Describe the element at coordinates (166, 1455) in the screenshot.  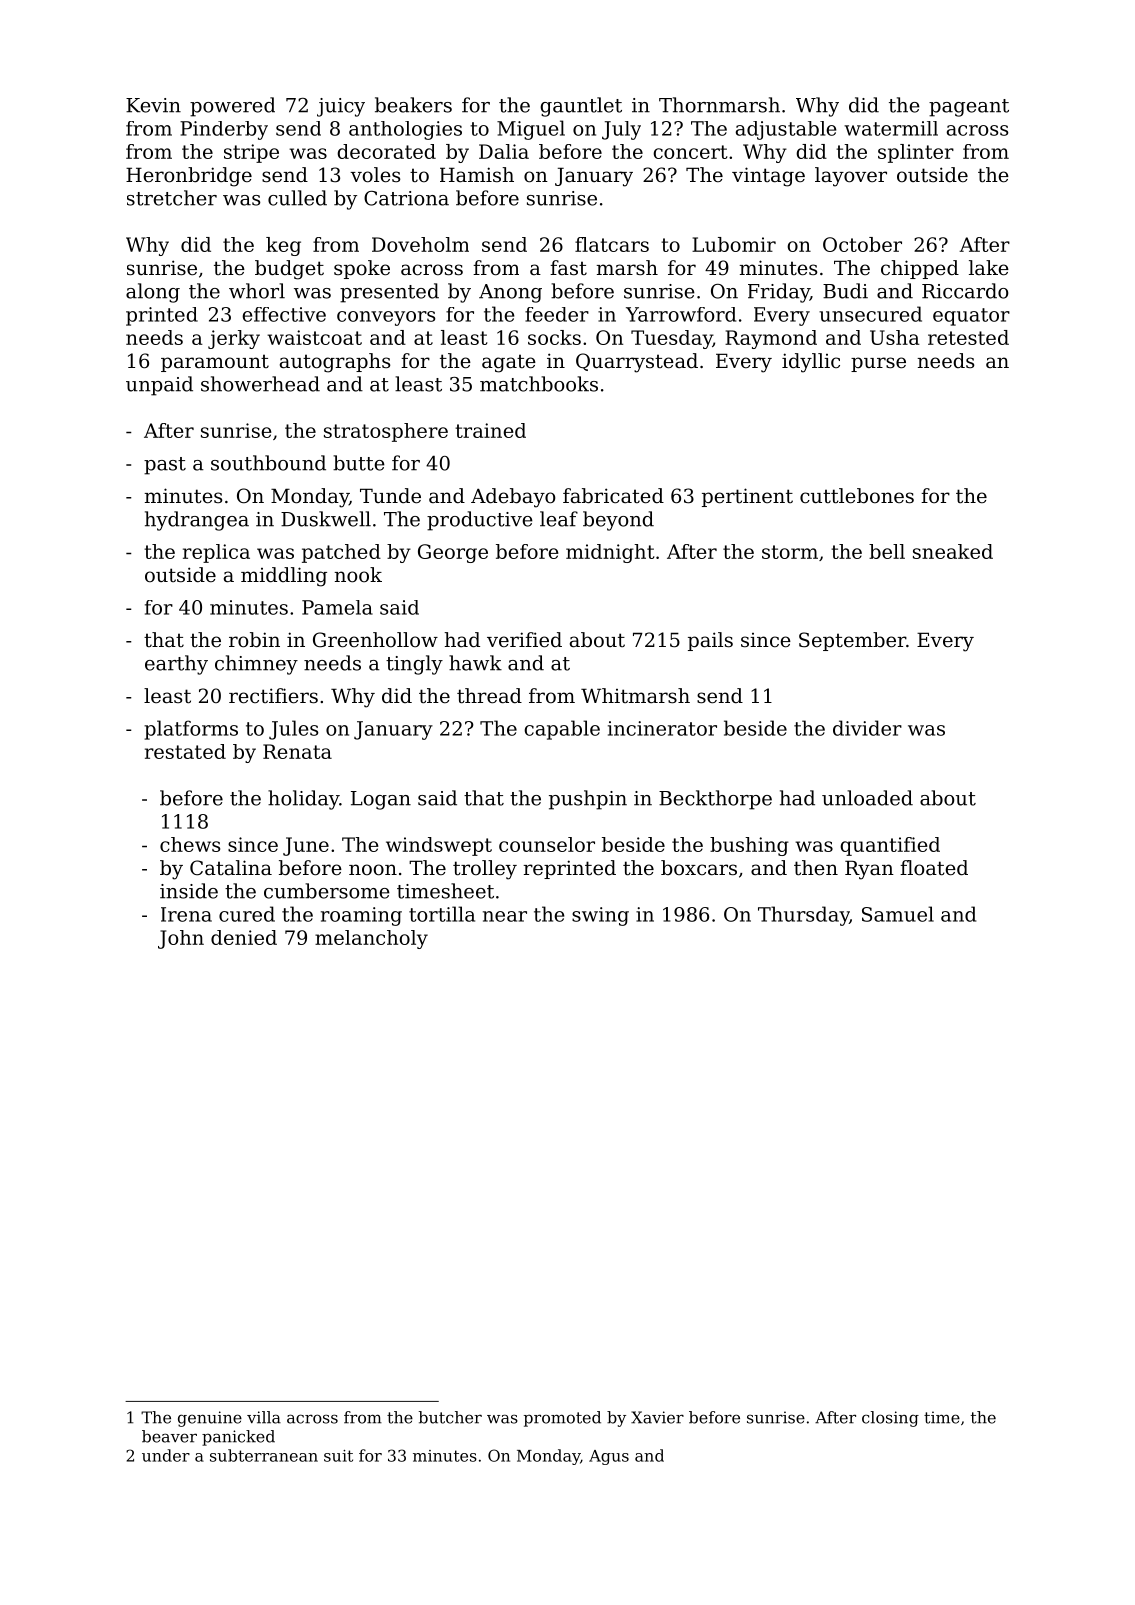
I see `under` at that location.
